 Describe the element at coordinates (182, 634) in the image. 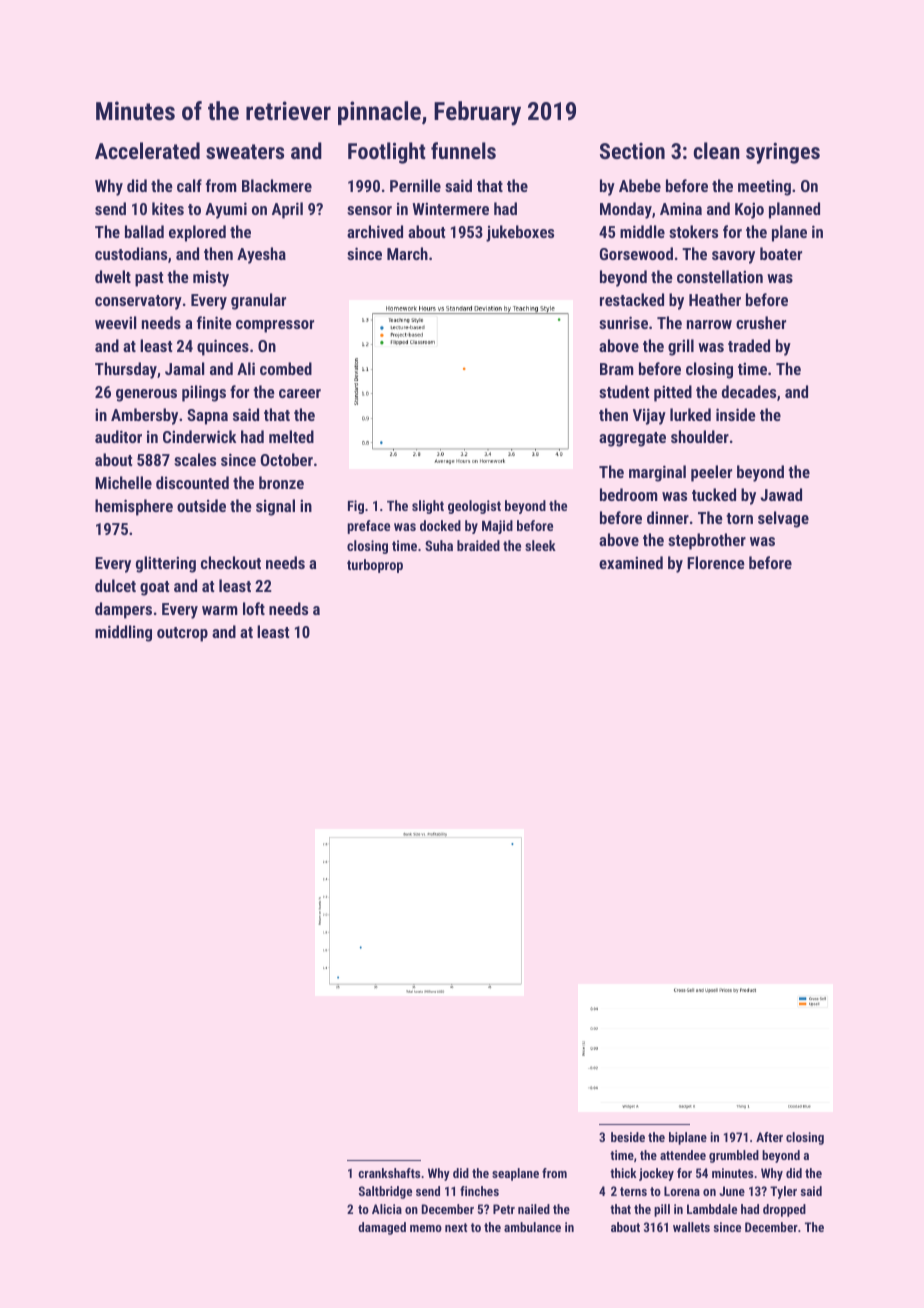

I see `outcrop` at that location.
